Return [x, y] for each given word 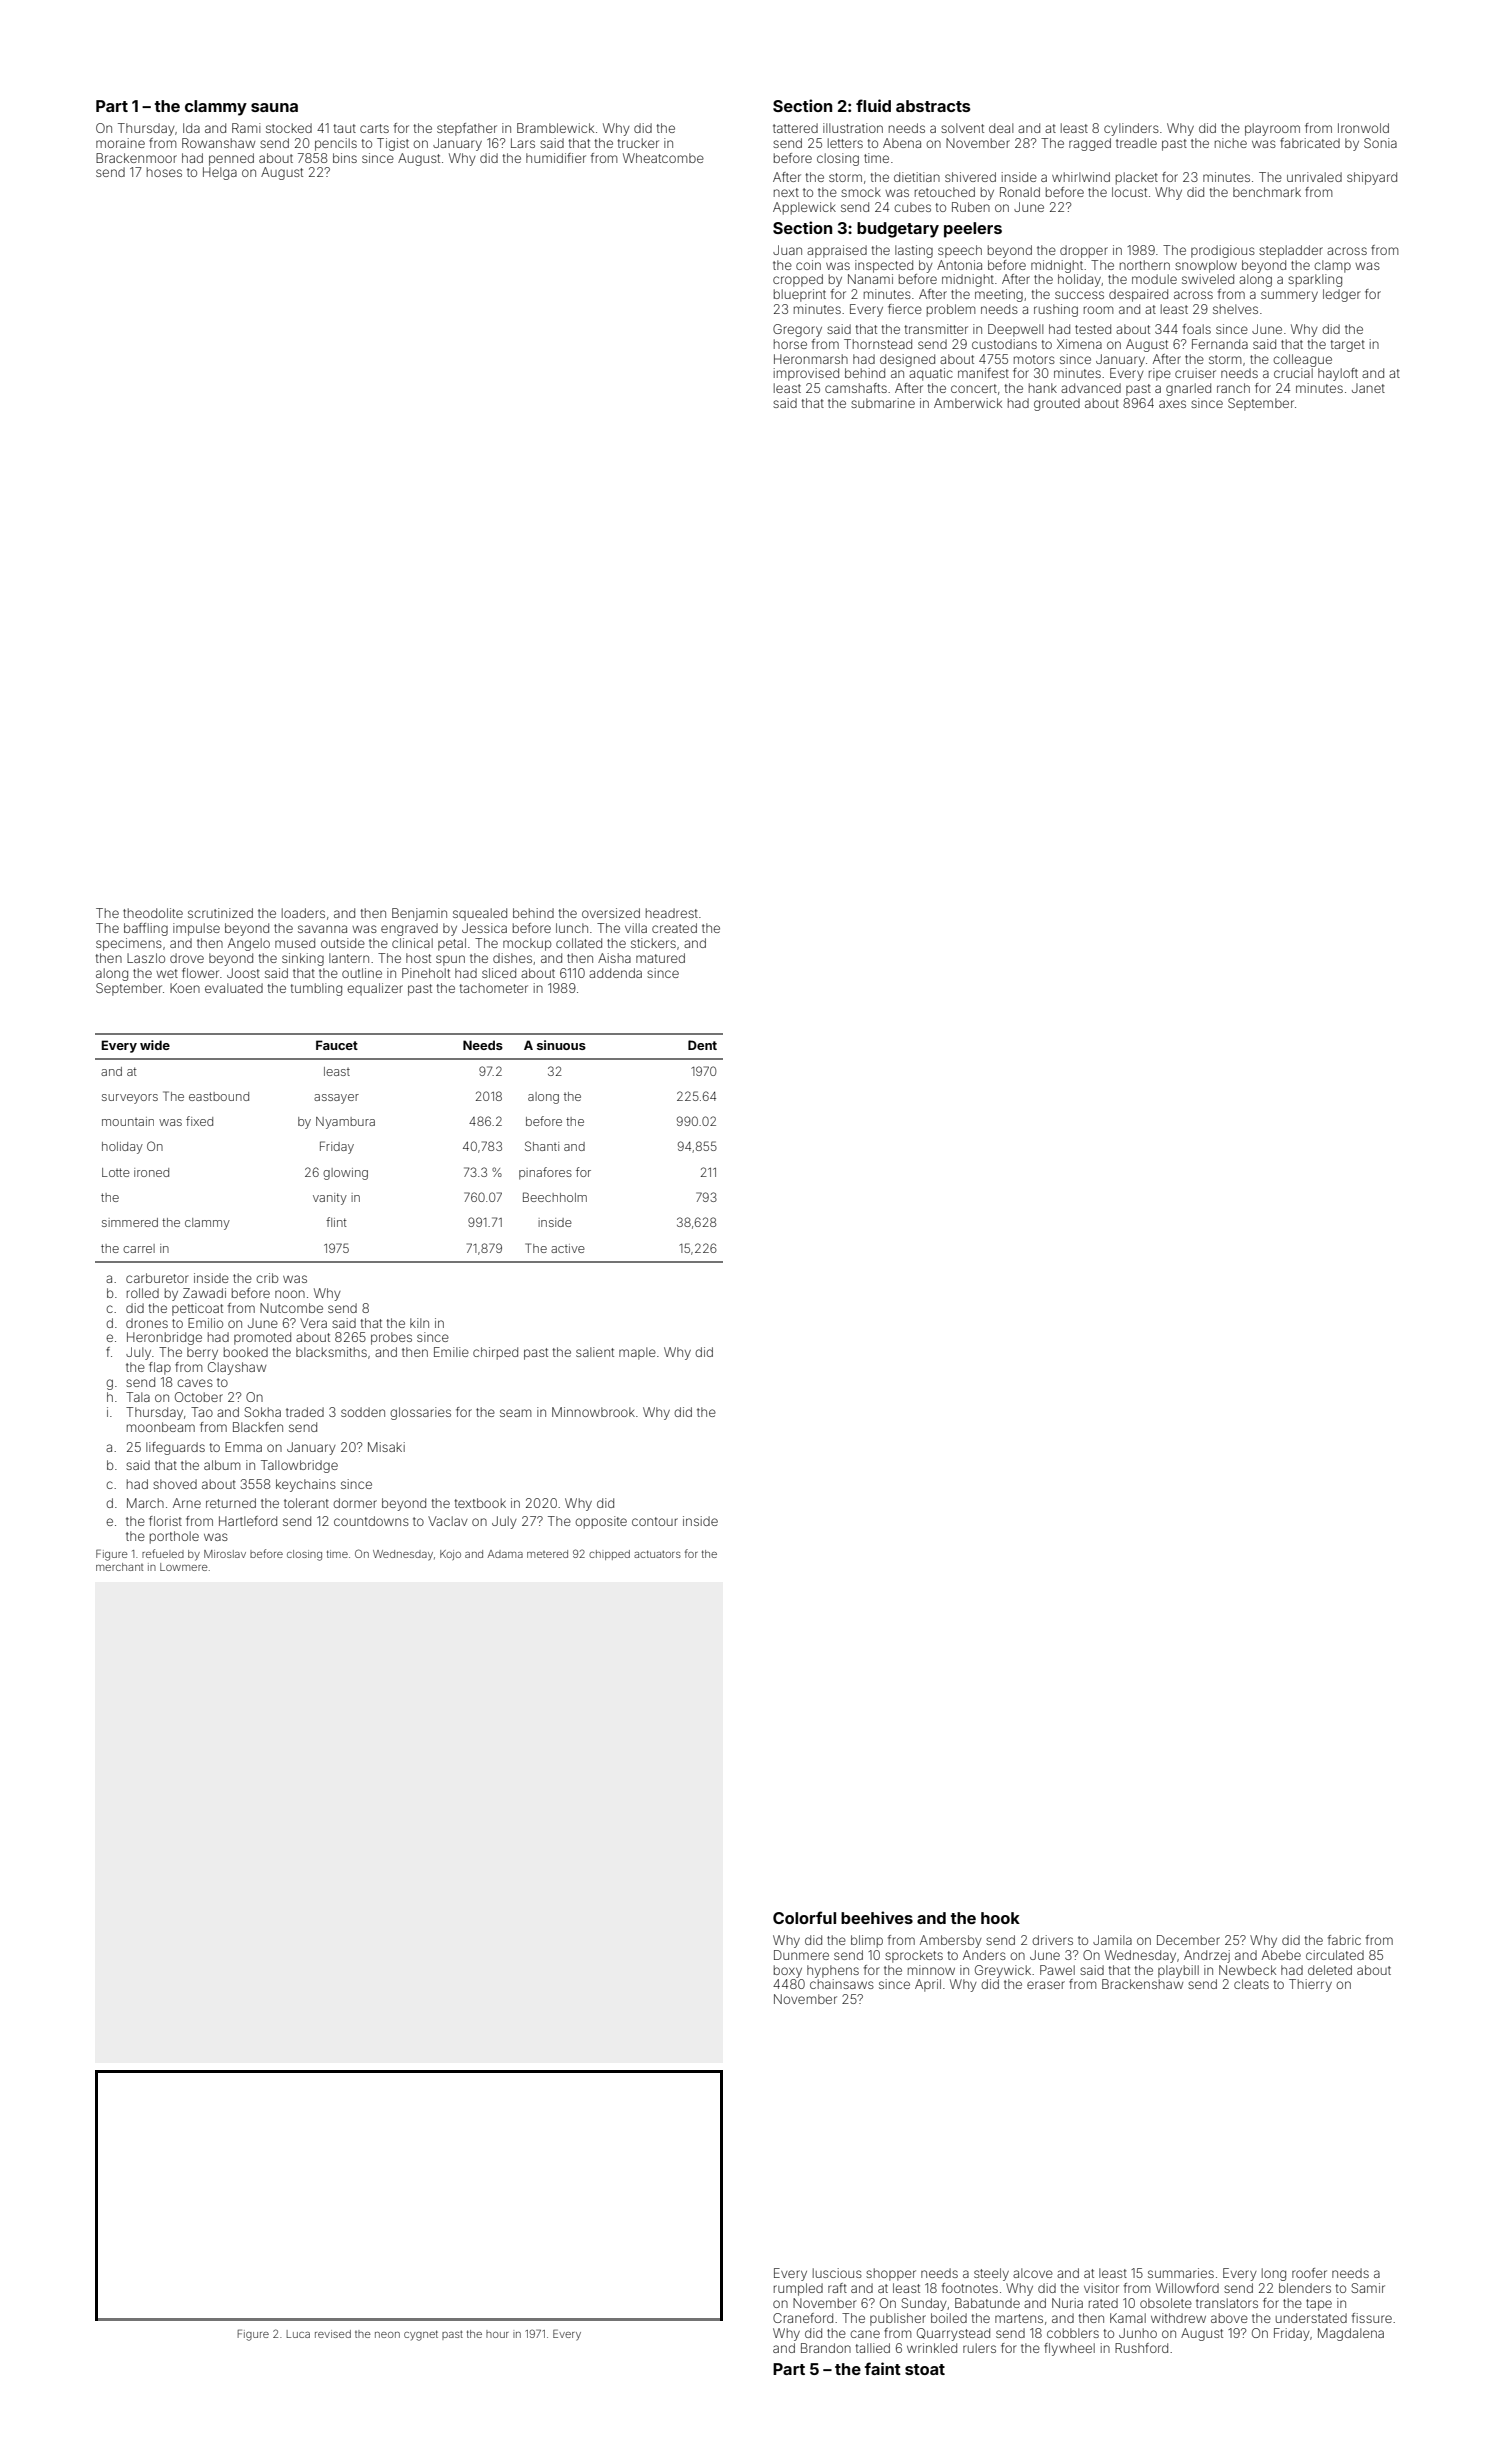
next [786, 192]
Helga [220, 173]
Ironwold [1363, 128]
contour [655, 1521]
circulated [1335, 1955]
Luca [298, 2334]
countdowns [371, 1521]
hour [497, 2334]
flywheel [1069, 2349]
